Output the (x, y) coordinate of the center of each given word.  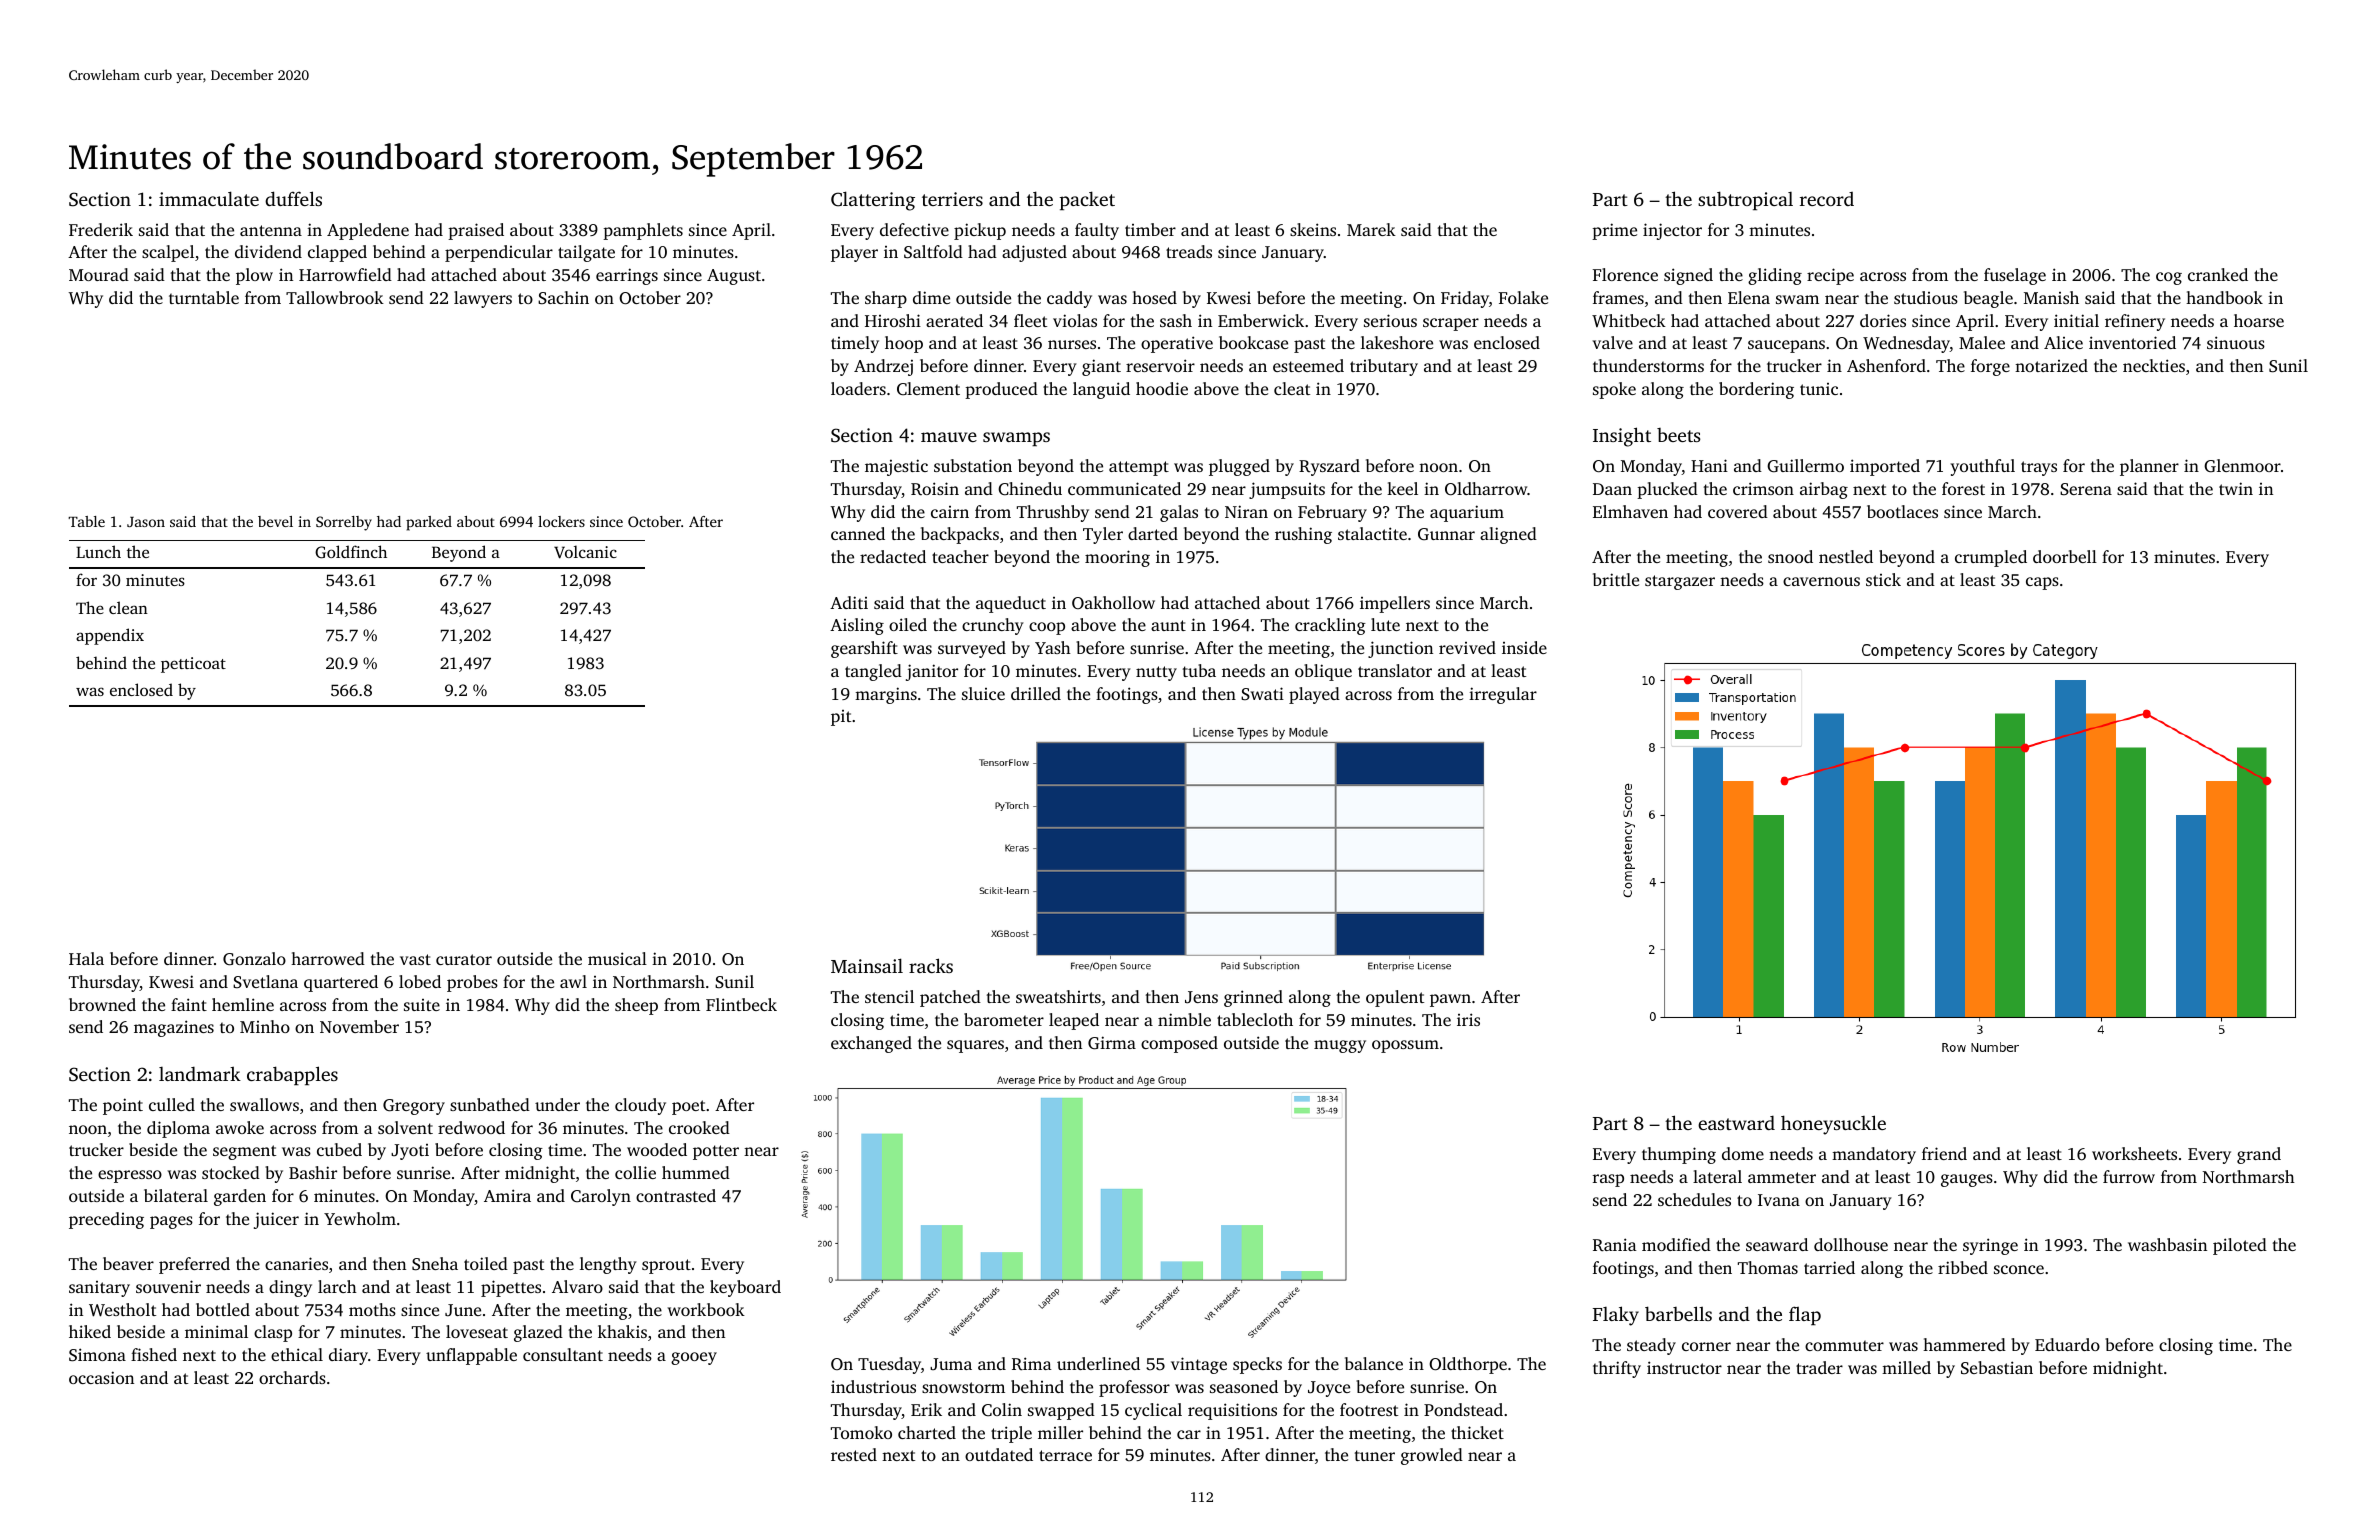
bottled (223, 1309)
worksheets (2134, 1153)
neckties (2154, 365)
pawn (1450, 1000)
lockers (561, 521)
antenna (271, 230)
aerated (954, 320)
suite (422, 1005)
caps (2042, 583)
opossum (1405, 1046)
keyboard (745, 1288)
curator (464, 959)
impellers (1395, 604)
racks (931, 965)
